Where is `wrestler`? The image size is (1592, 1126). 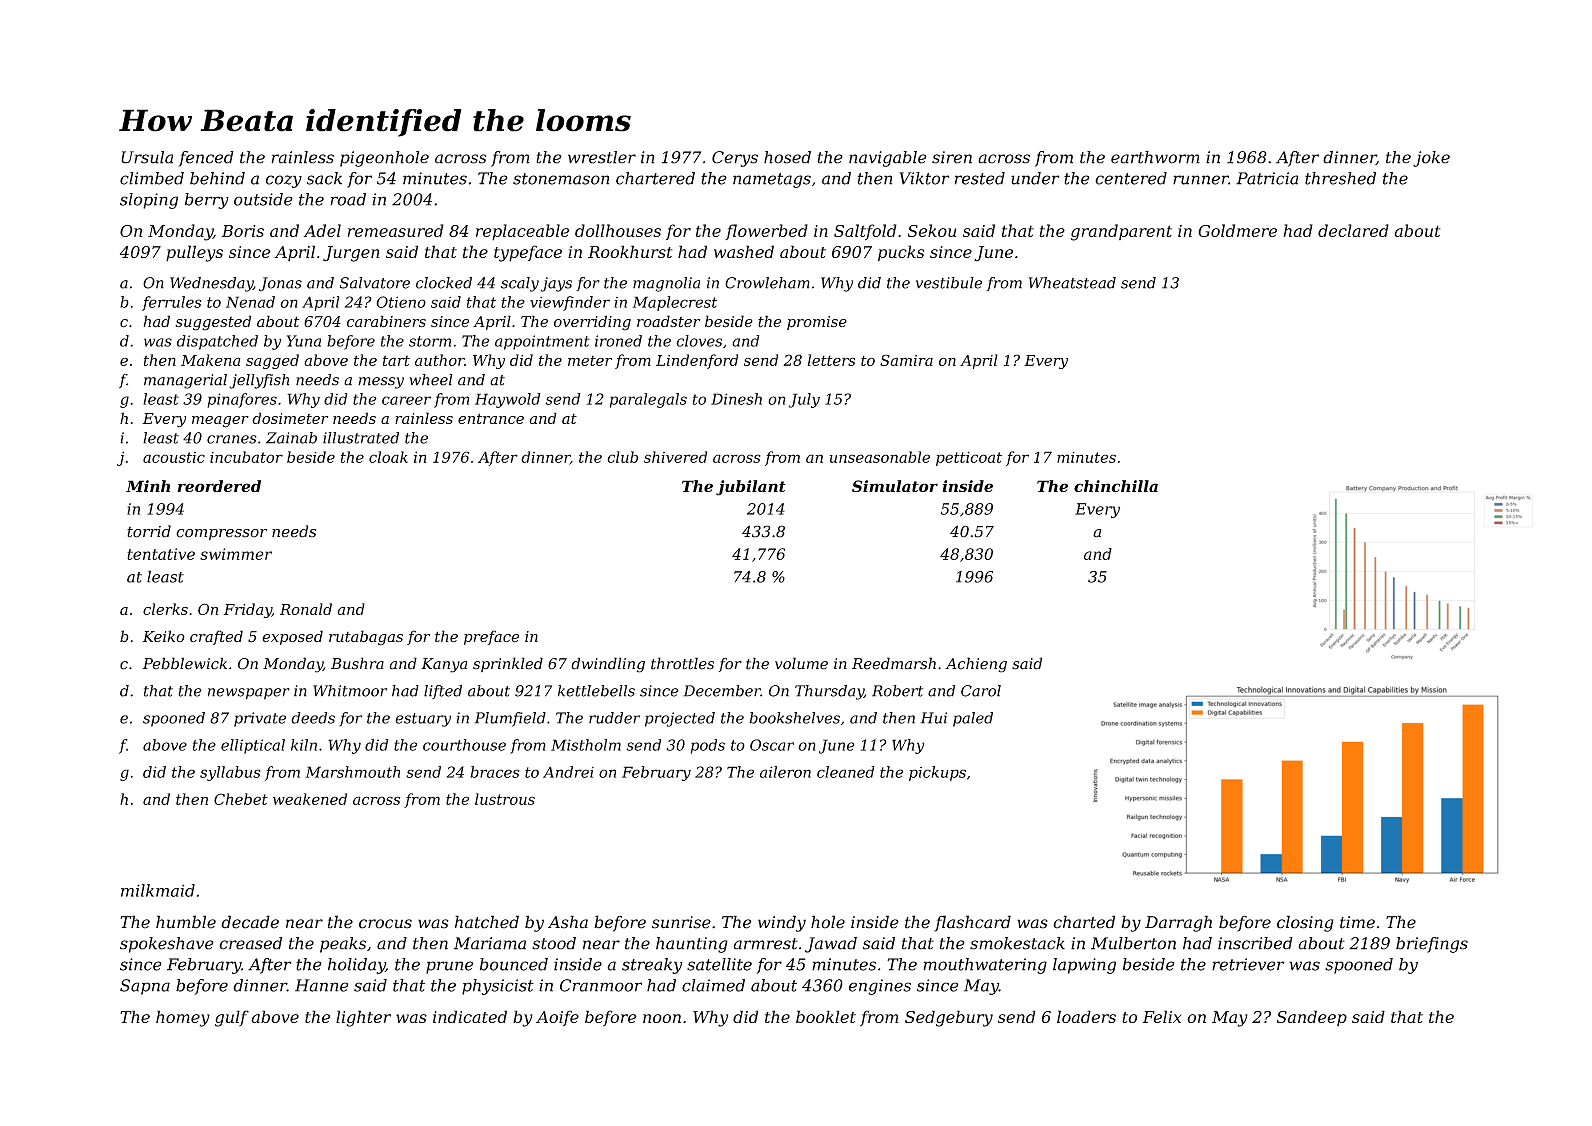 wrestler is located at coordinates (602, 157).
